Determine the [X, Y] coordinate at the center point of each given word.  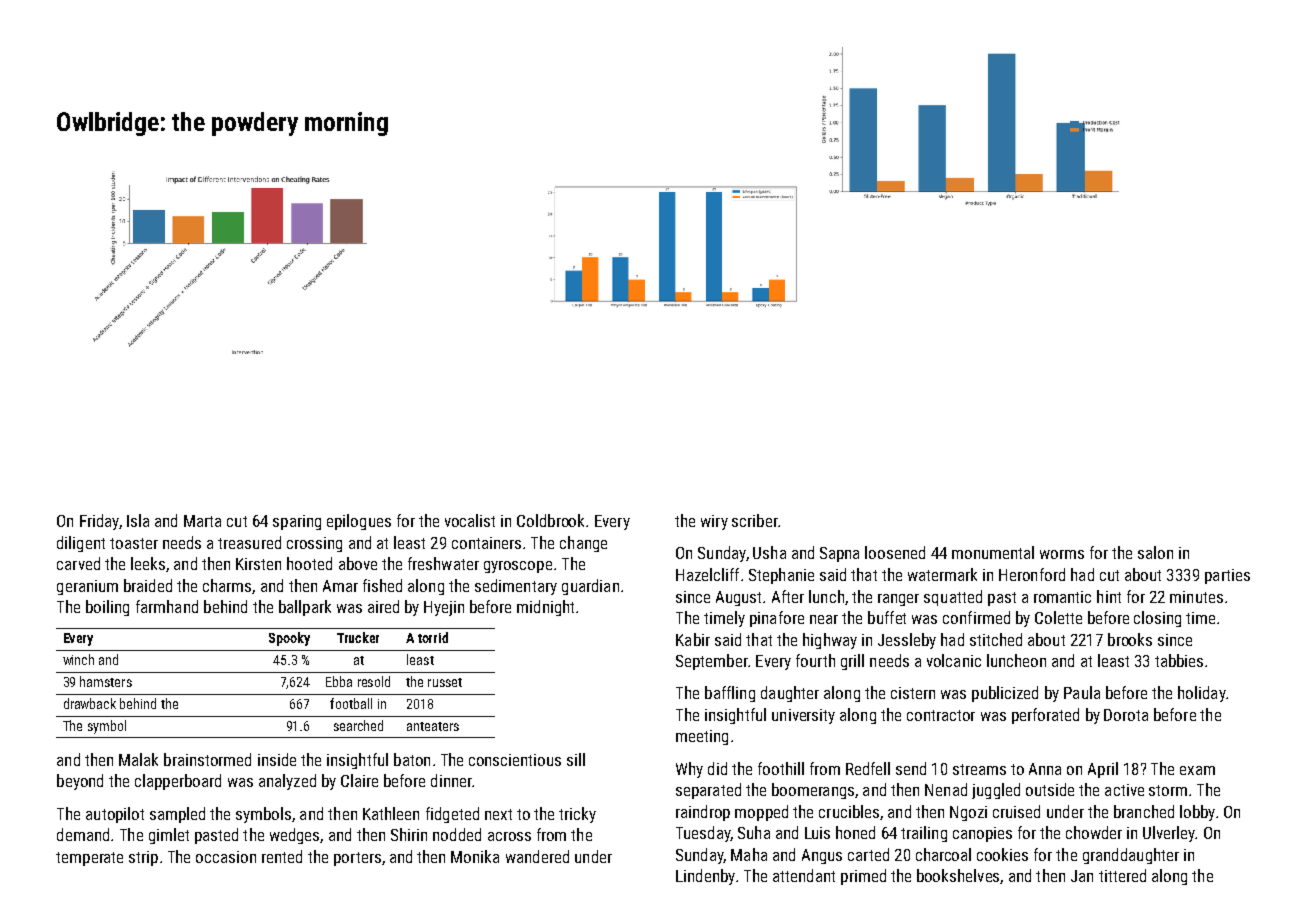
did [717, 768]
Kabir [693, 639]
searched [358, 725]
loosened [895, 552]
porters [357, 859]
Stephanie [781, 576]
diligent [81, 544]
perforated [1045, 716]
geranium [87, 587]
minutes [1196, 597]
